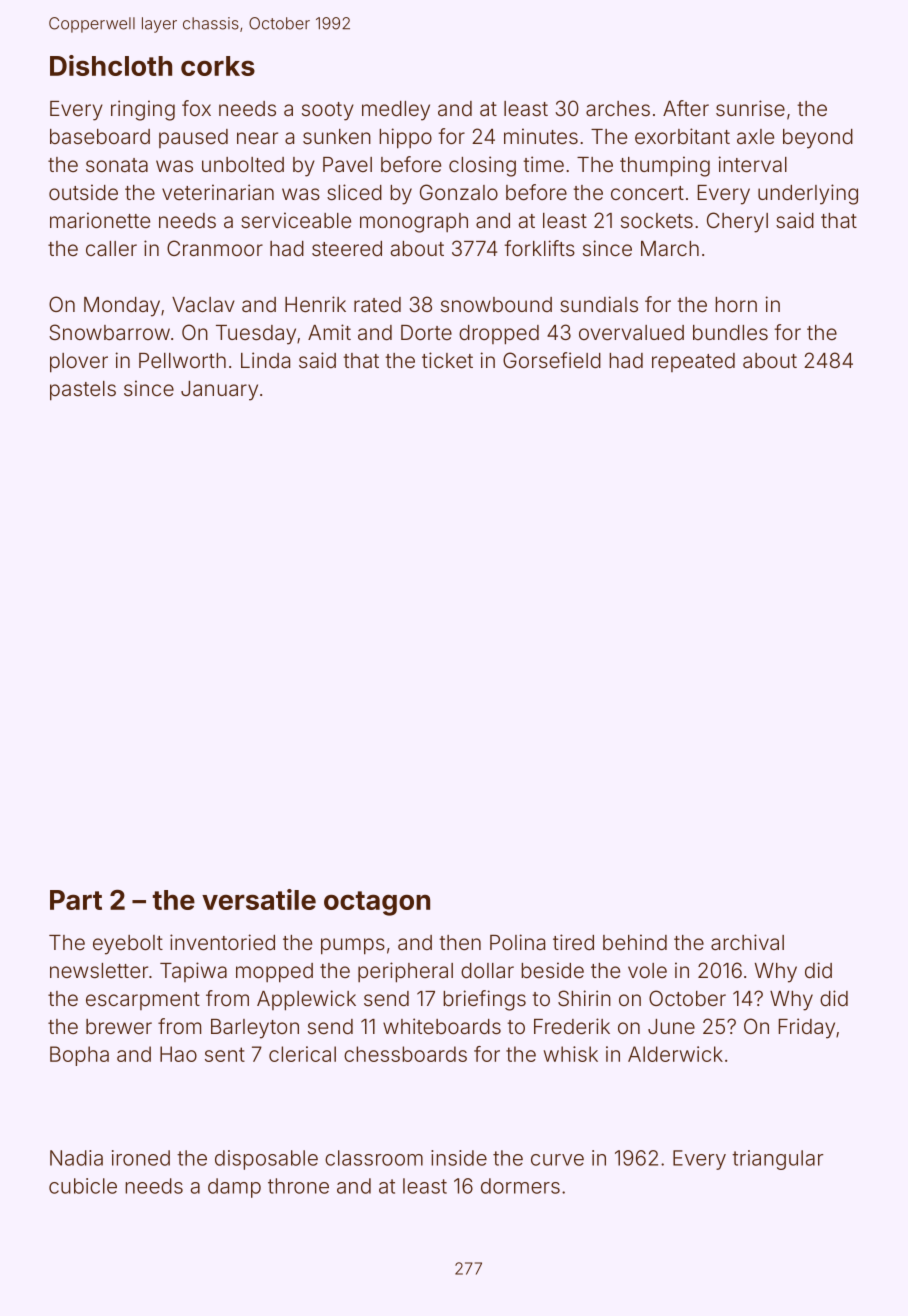  I want to click on octagon, so click(377, 903).
